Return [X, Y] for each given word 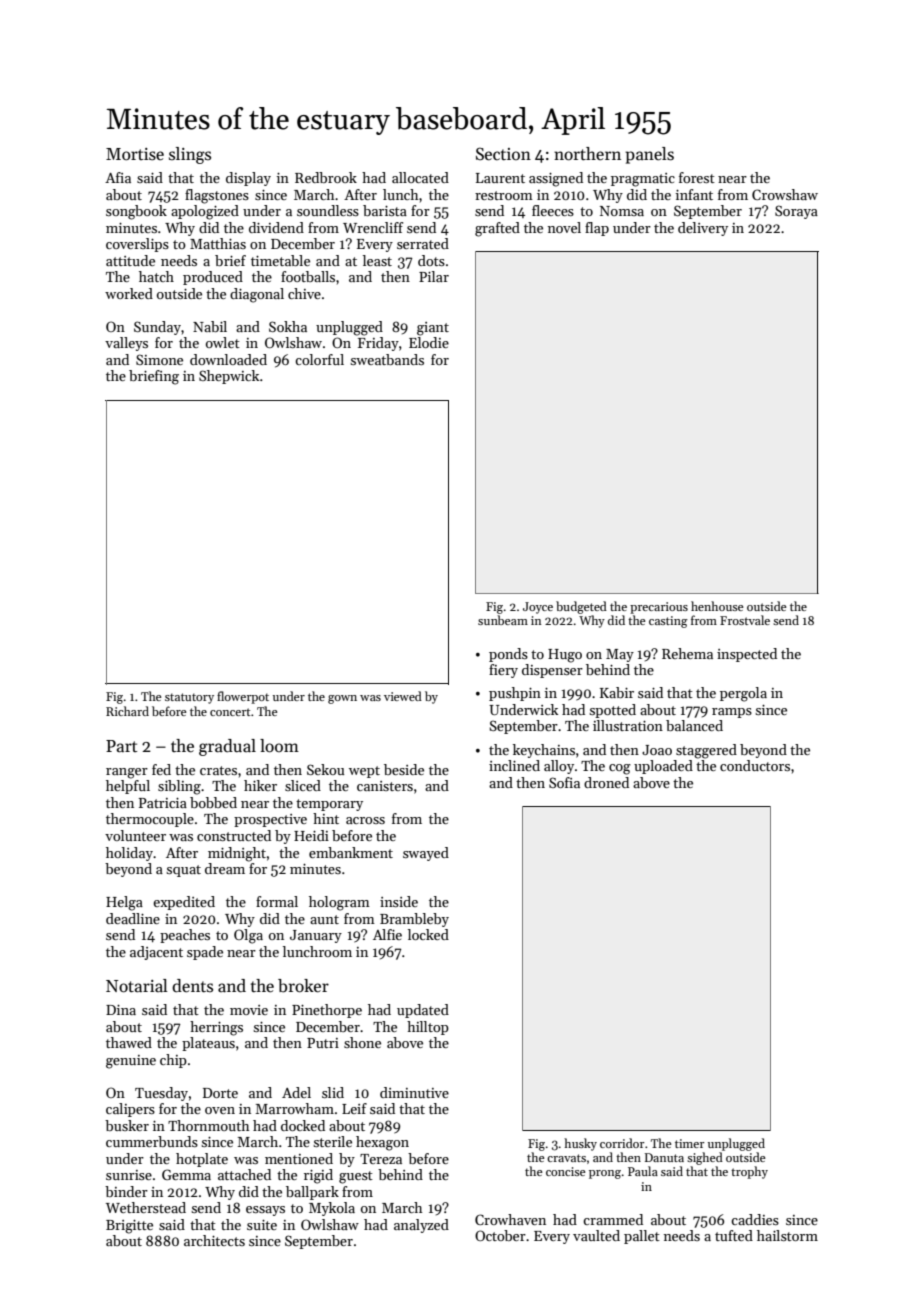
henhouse [717, 606]
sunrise [129, 1175]
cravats [566, 1158]
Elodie [429, 342]
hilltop [428, 1028]
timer [690, 1143]
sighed [705, 1158]
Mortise [135, 154]
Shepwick [229, 377]
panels [649, 155]
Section [503, 154]
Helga [124, 903]
